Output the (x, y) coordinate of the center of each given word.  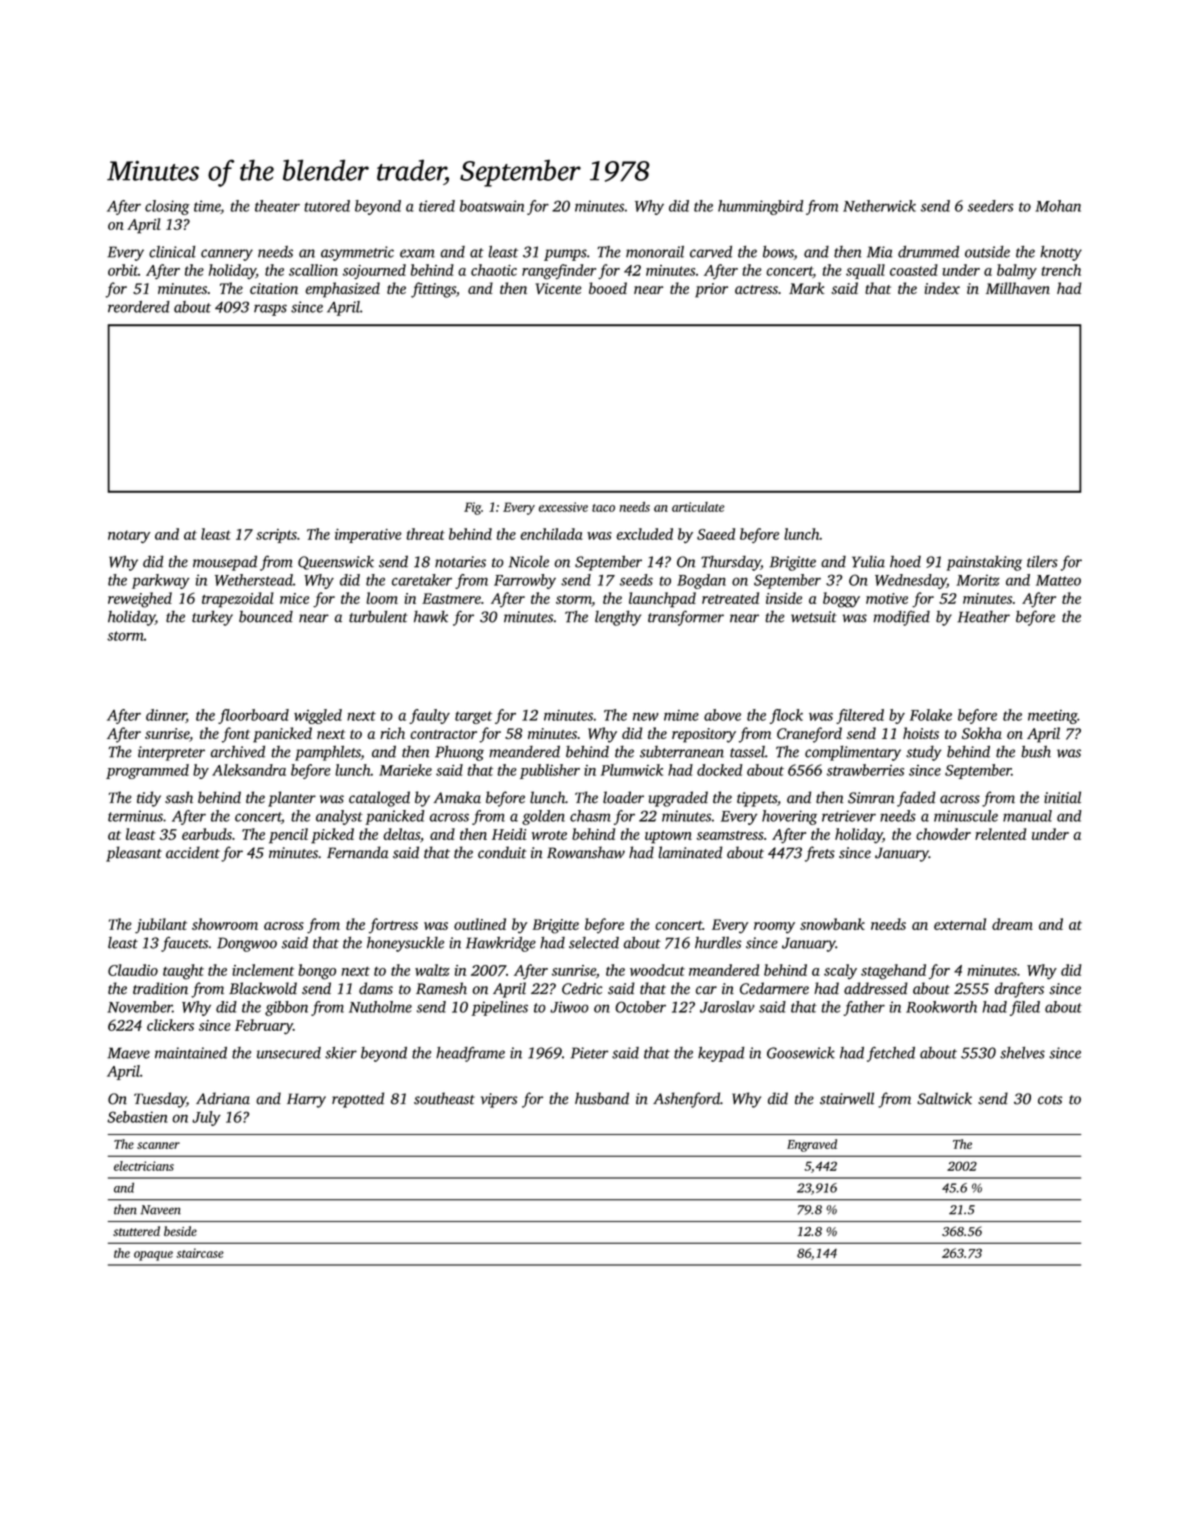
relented (1000, 834)
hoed (905, 561)
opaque (153, 1256)
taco (603, 508)
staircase (200, 1253)
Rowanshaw (586, 852)
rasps (270, 310)
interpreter (171, 753)
